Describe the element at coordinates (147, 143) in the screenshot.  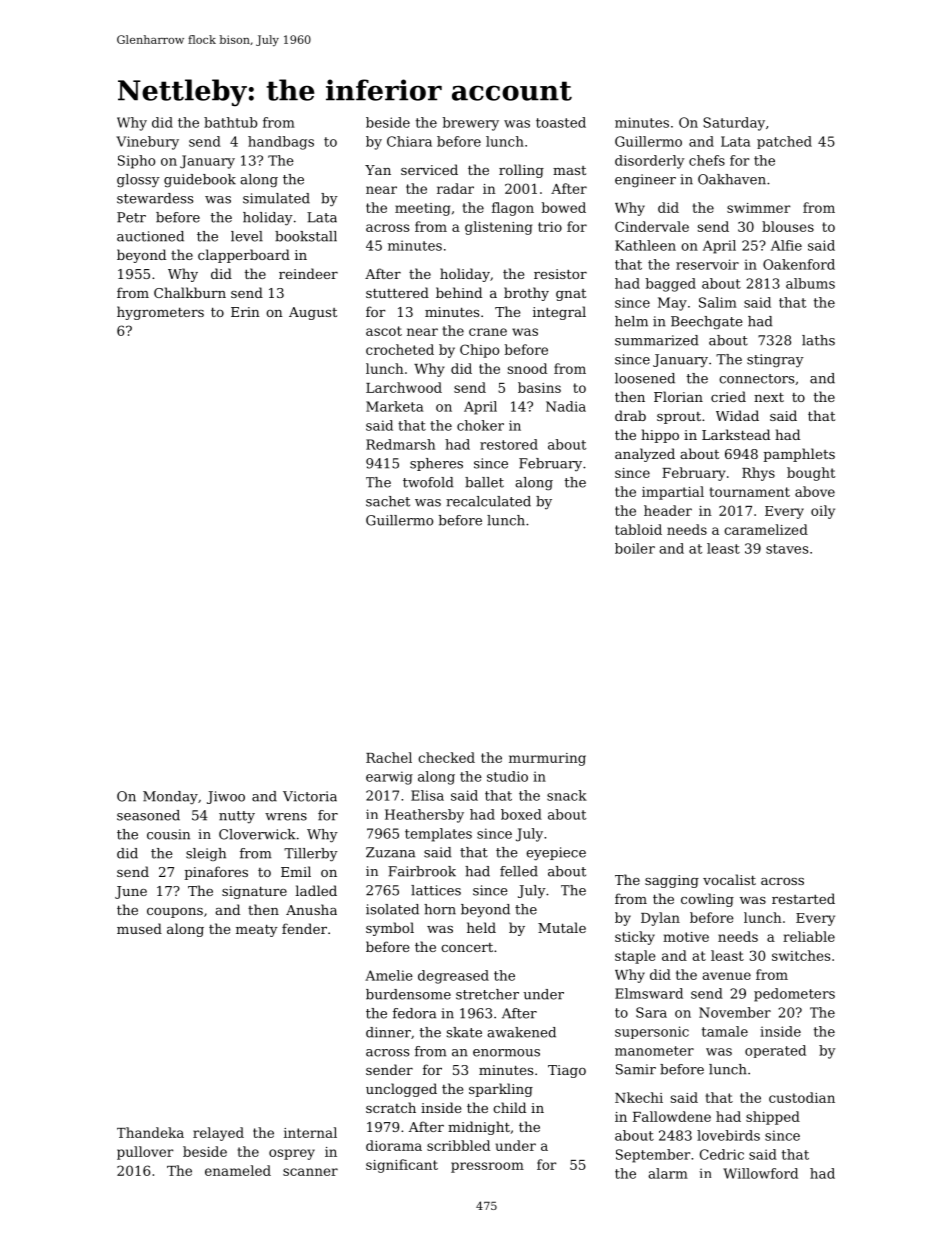
I see `Vinebury` at that location.
